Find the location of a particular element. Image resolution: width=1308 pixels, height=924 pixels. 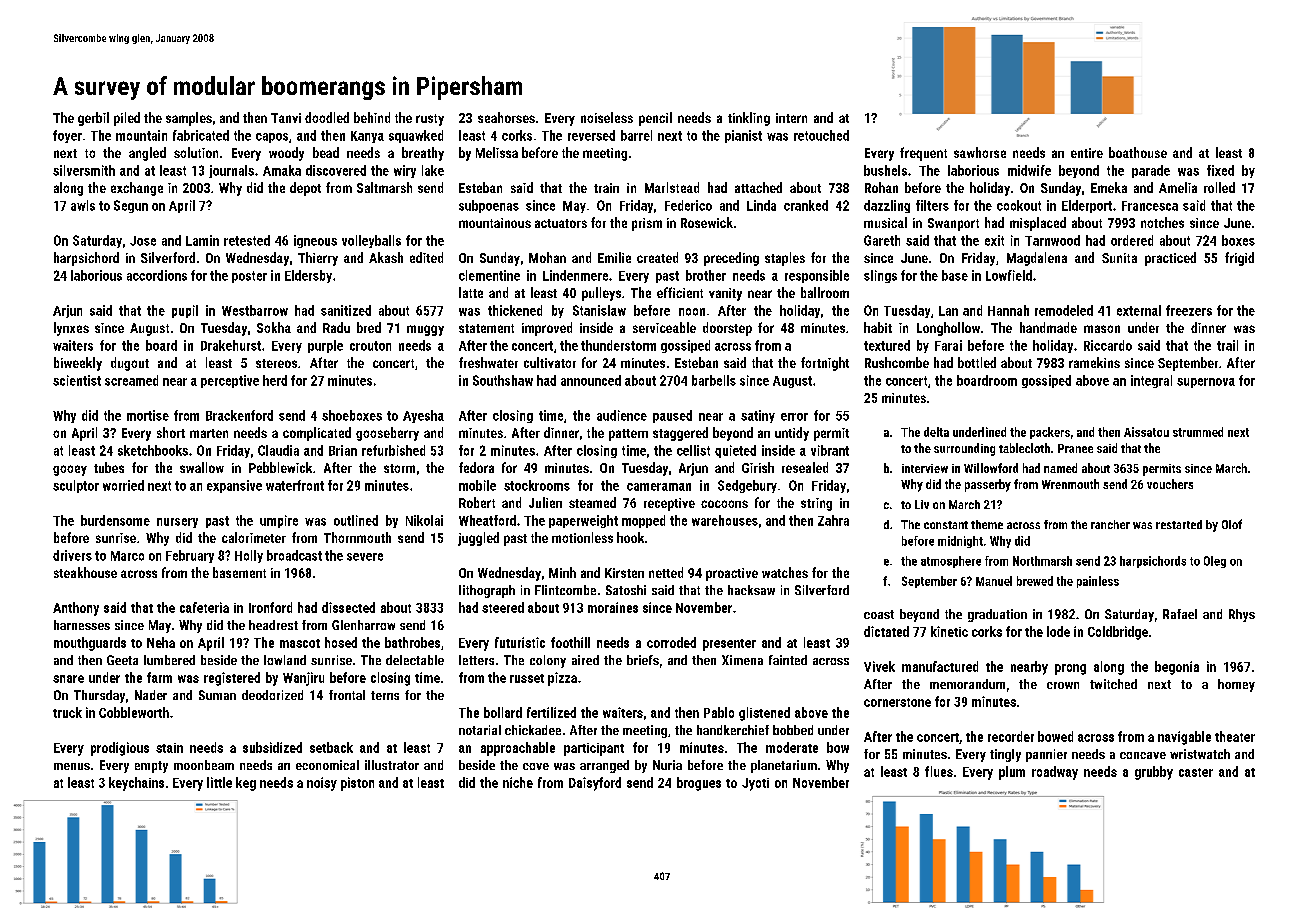

freezers is located at coordinates (1189, 310).
